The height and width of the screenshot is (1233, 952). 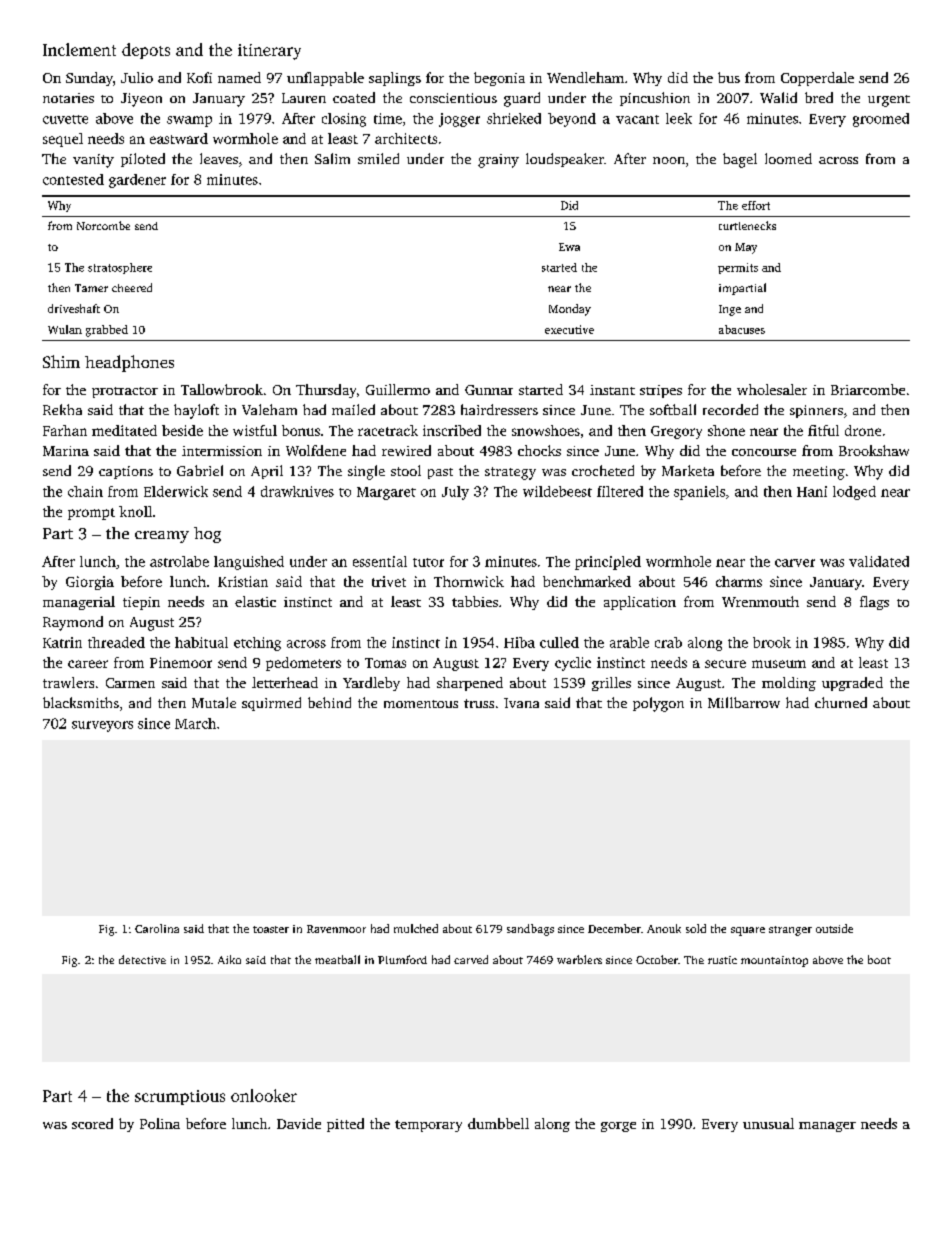 I want to click on temporary, so click(x=428, y=1126).
